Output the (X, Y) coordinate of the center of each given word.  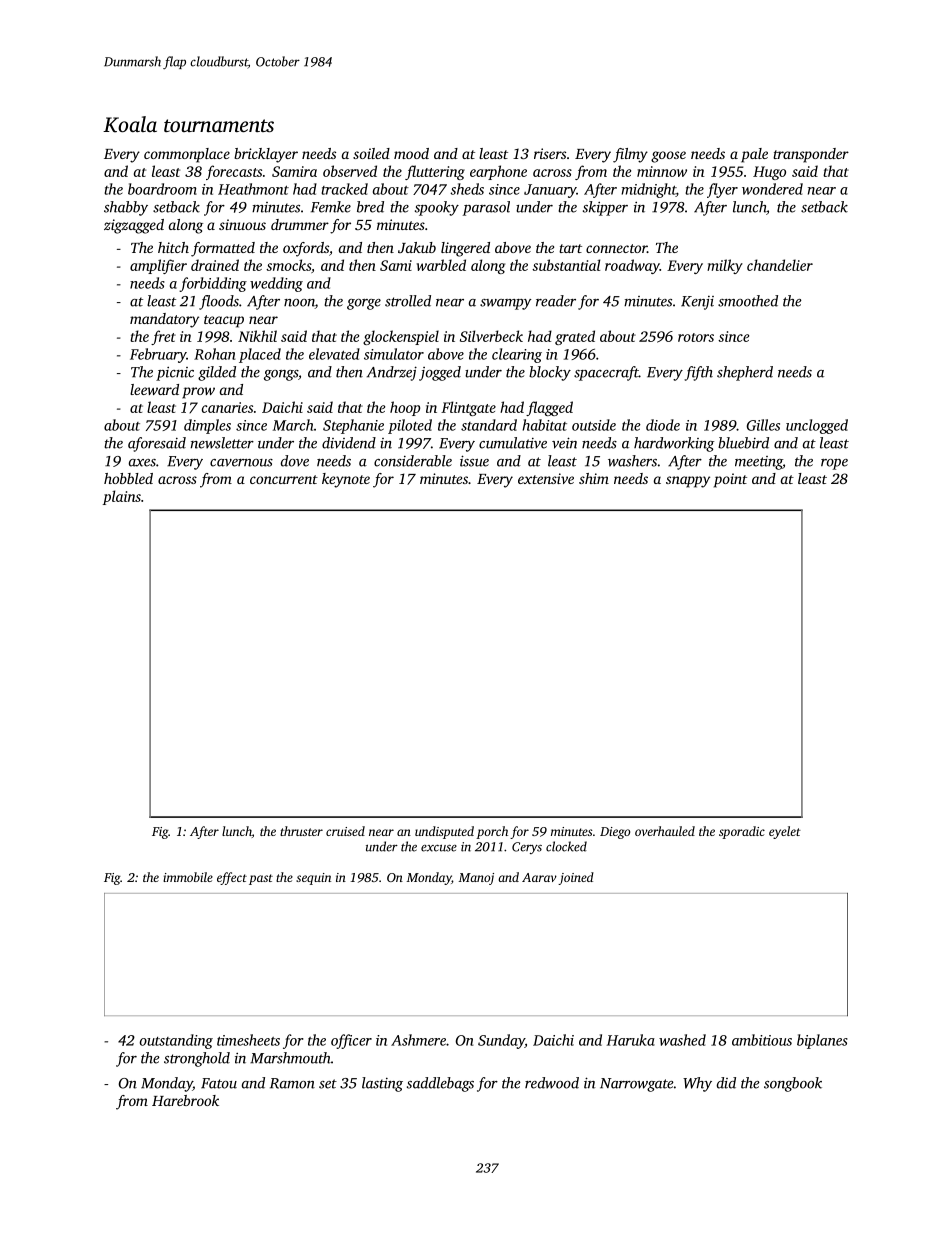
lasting (382, 1084)
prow (198, 393)
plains (122, 497)
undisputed (444, 832)
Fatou (219, 1083)
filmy (630, 155)
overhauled (665, 831)
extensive (546, 478)
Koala (130, 124)
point (730, 480)
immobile (188, 877)
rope (834, 464)
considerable (413, 461)
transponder (811, 155)
